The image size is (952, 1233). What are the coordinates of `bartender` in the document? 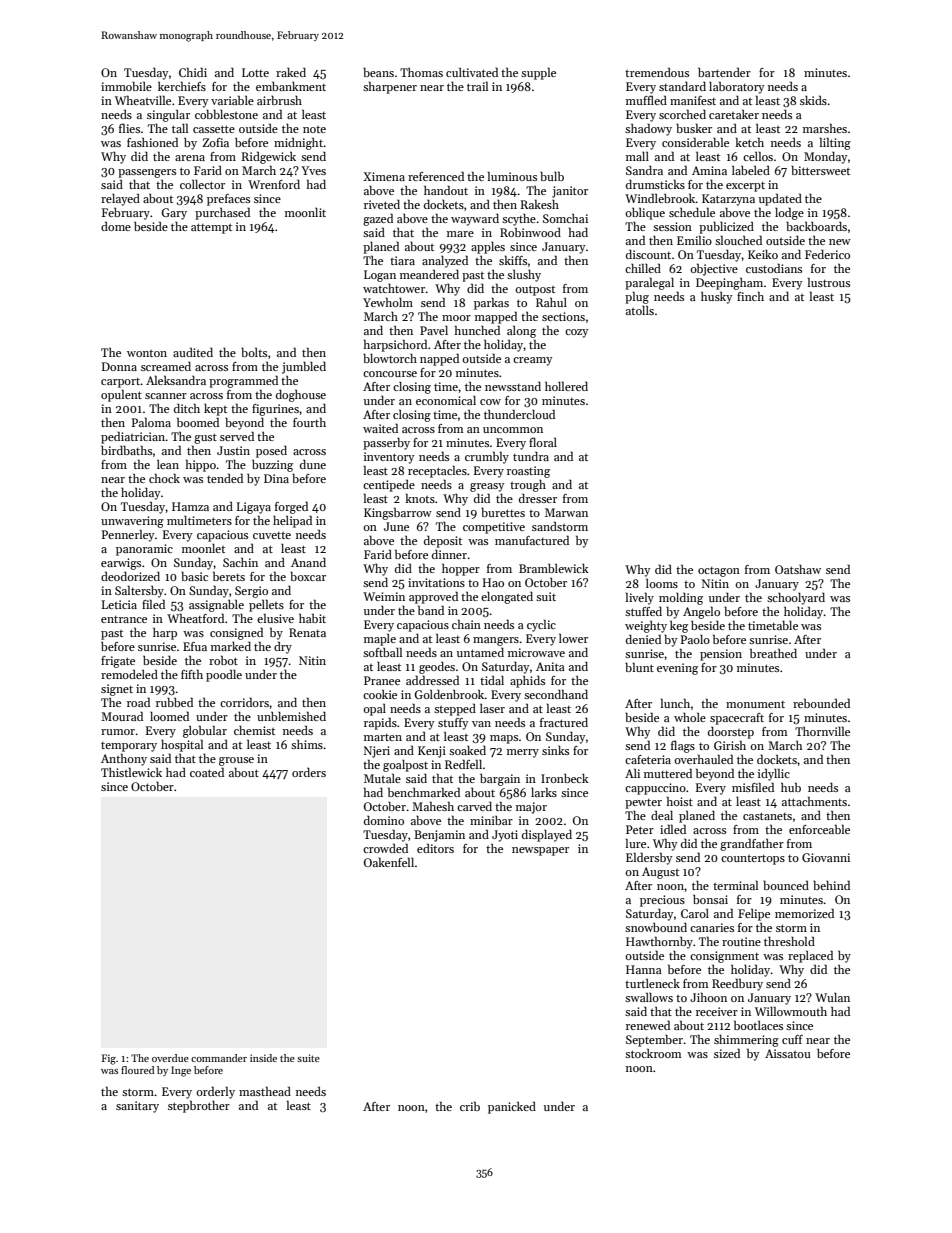 It's located at (724, 72).
